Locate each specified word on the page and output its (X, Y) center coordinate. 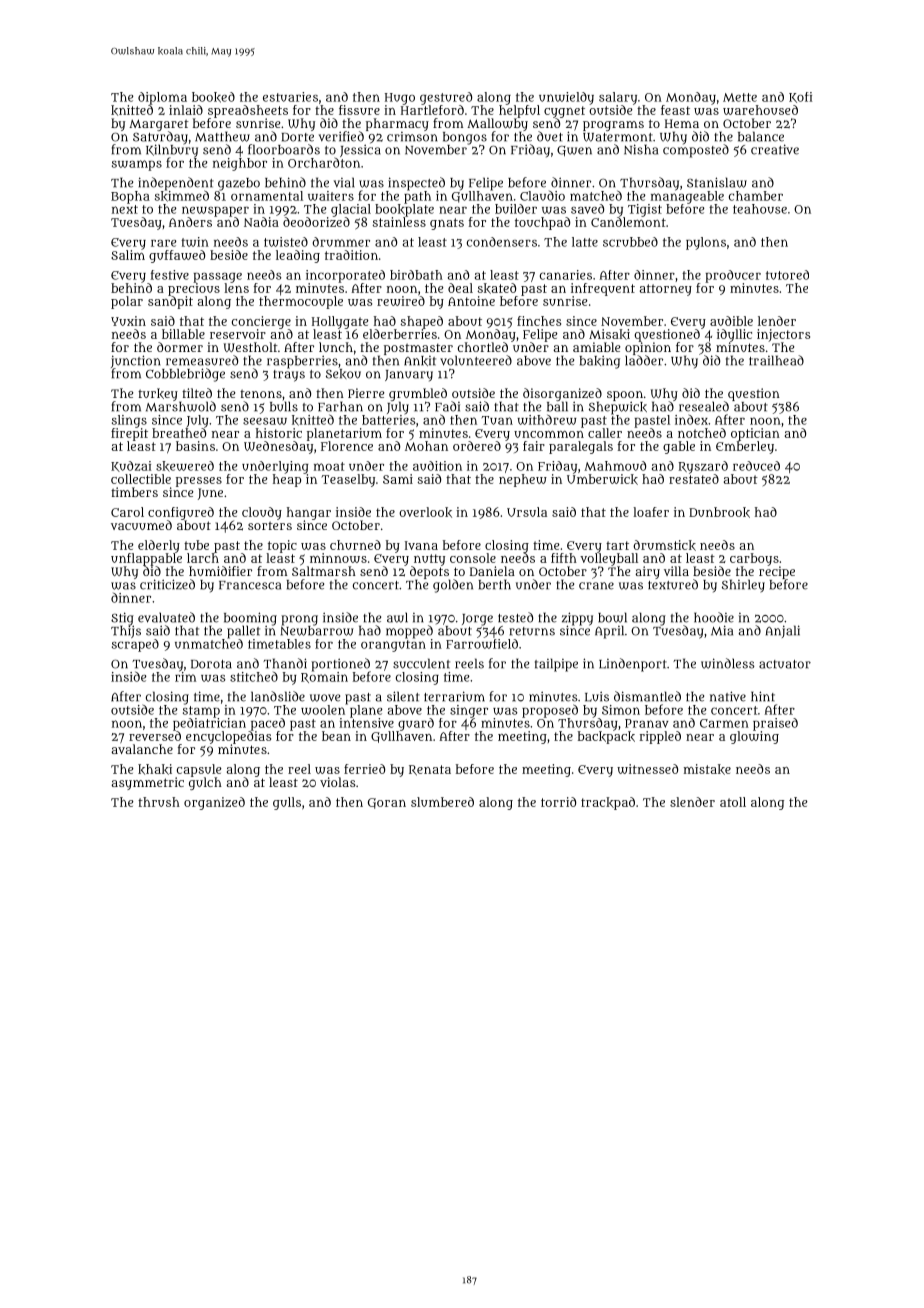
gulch (205, 783)
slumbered (442, 802)
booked (213, 97)
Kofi (800, 97)
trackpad (608, 803)
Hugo (400, 99)
